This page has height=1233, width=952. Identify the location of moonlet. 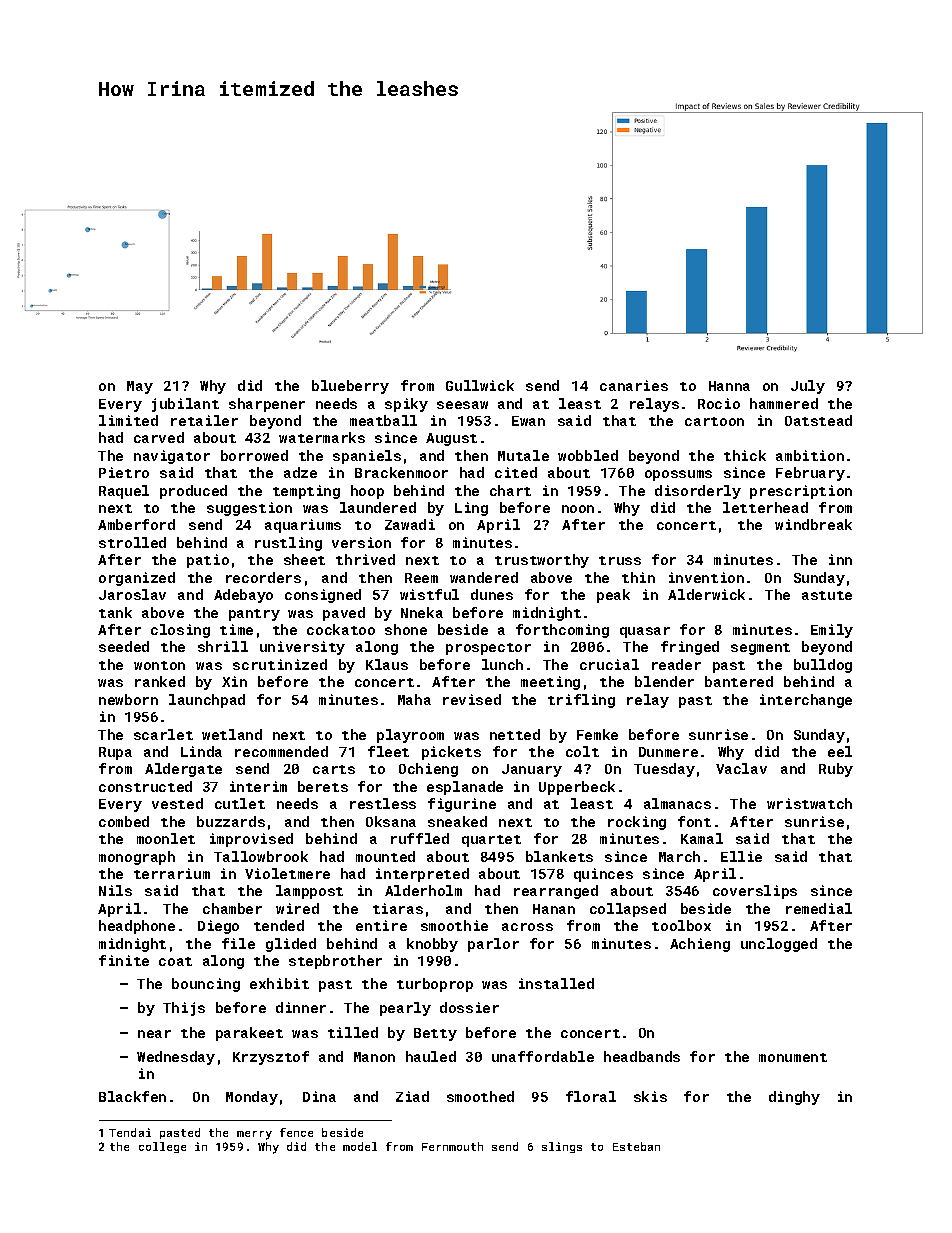
(166, 838).
